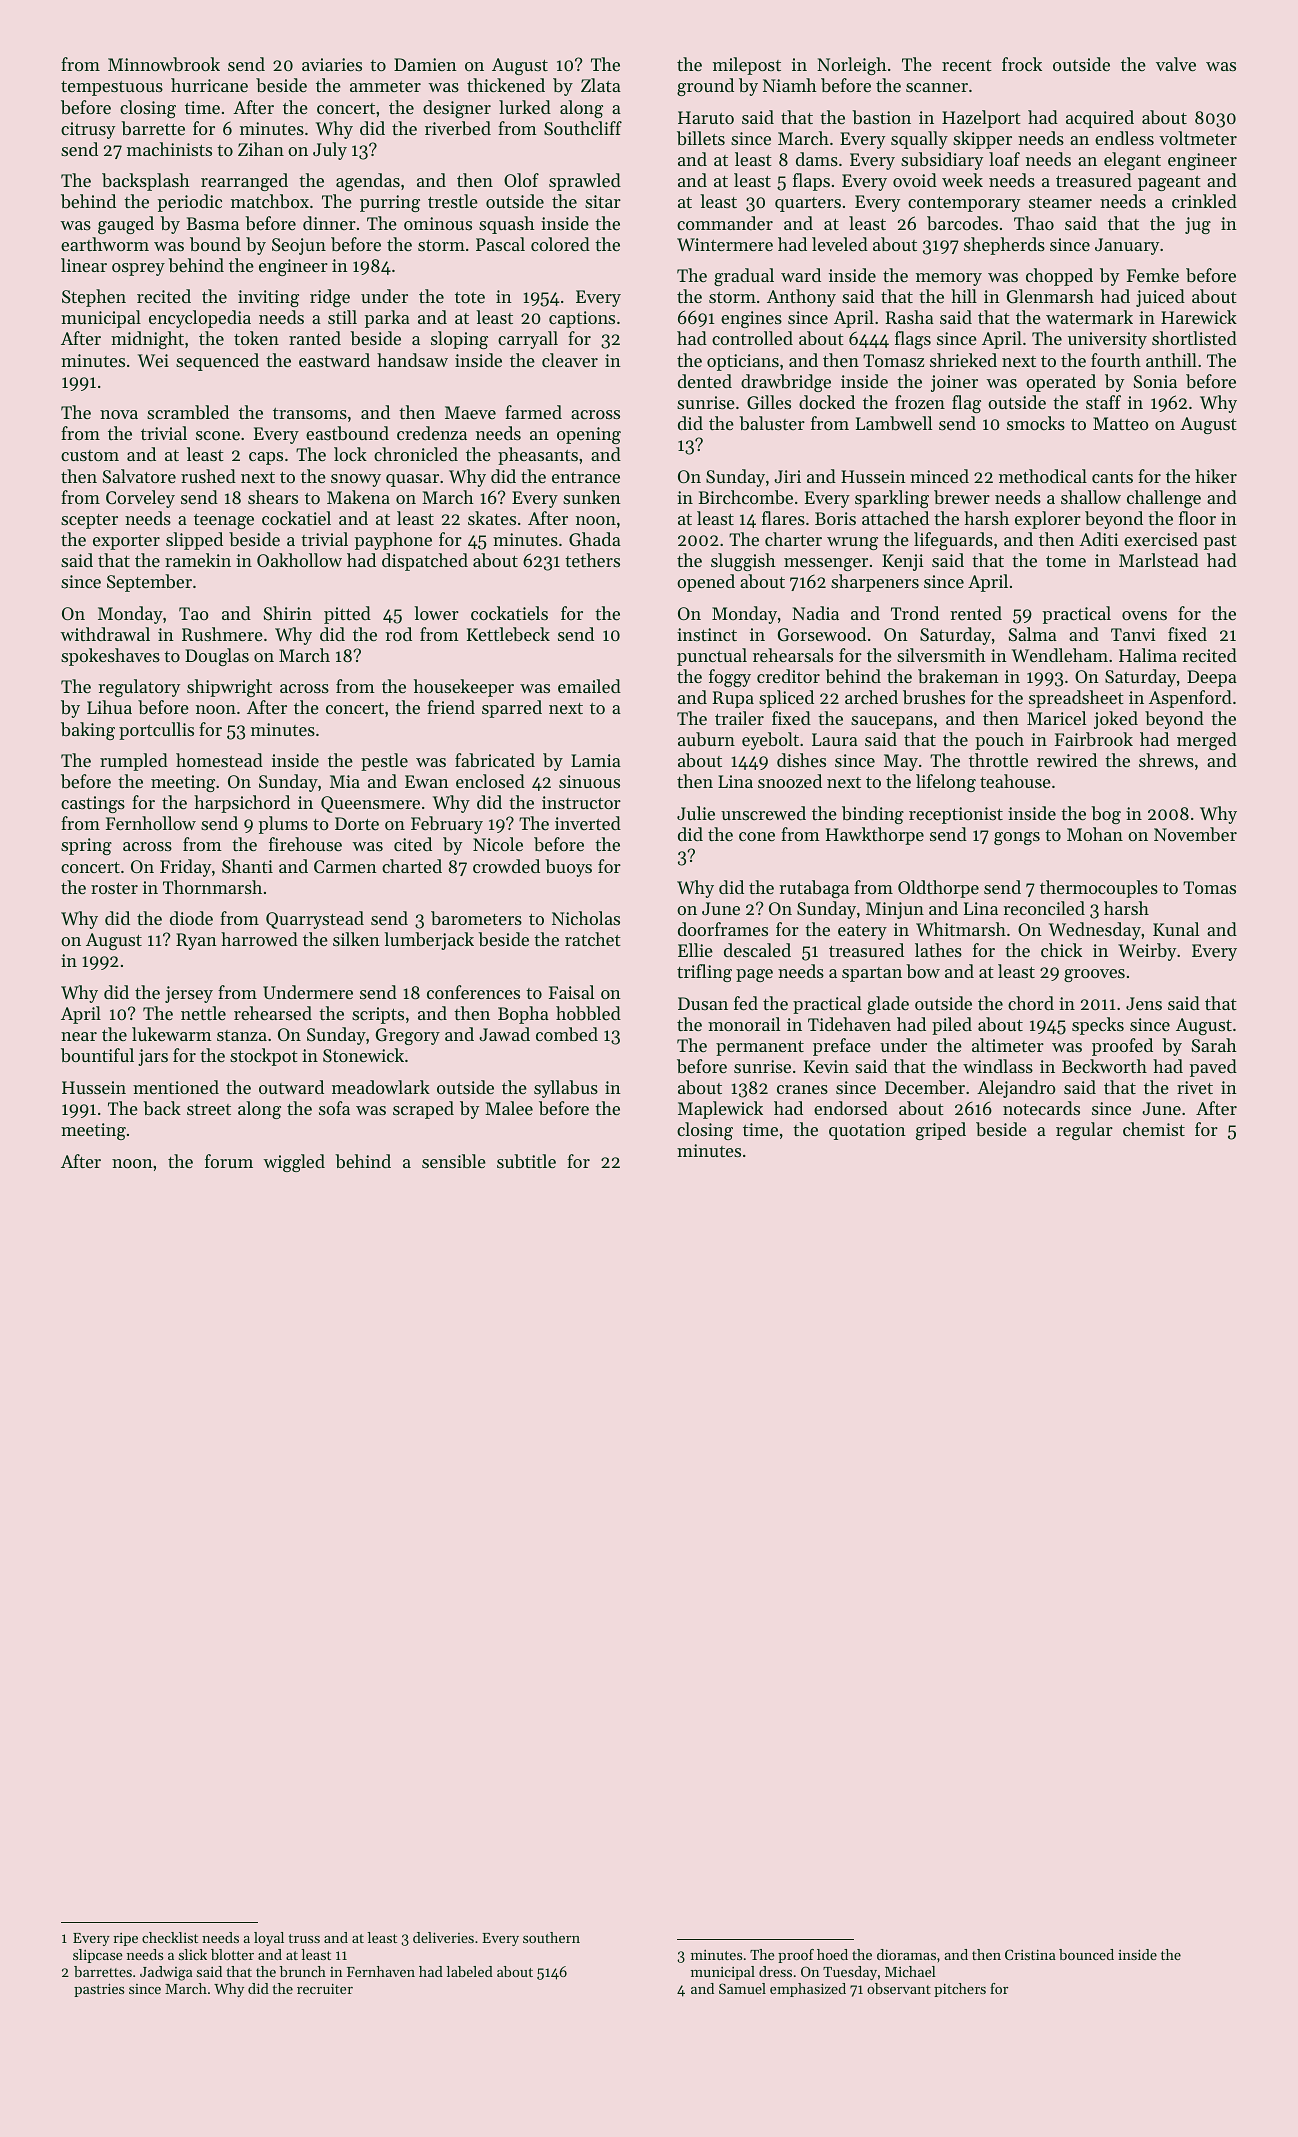  What do you see at coordinates (733, 699) in the screenshot?
I see `Rupa` at bounding box center [733, 699].
